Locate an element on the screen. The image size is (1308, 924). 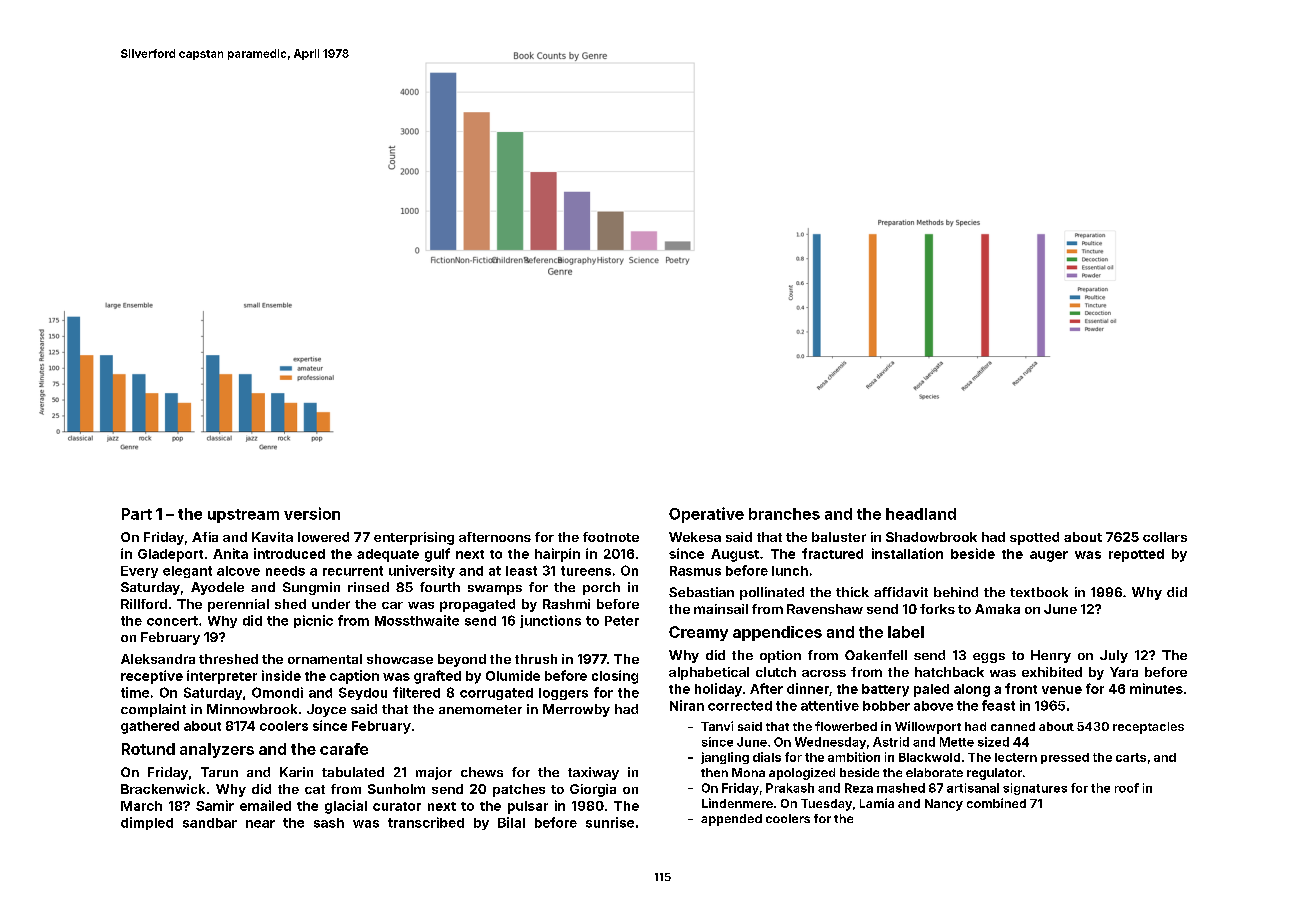
ambition is located at coordinates (854, 757).
